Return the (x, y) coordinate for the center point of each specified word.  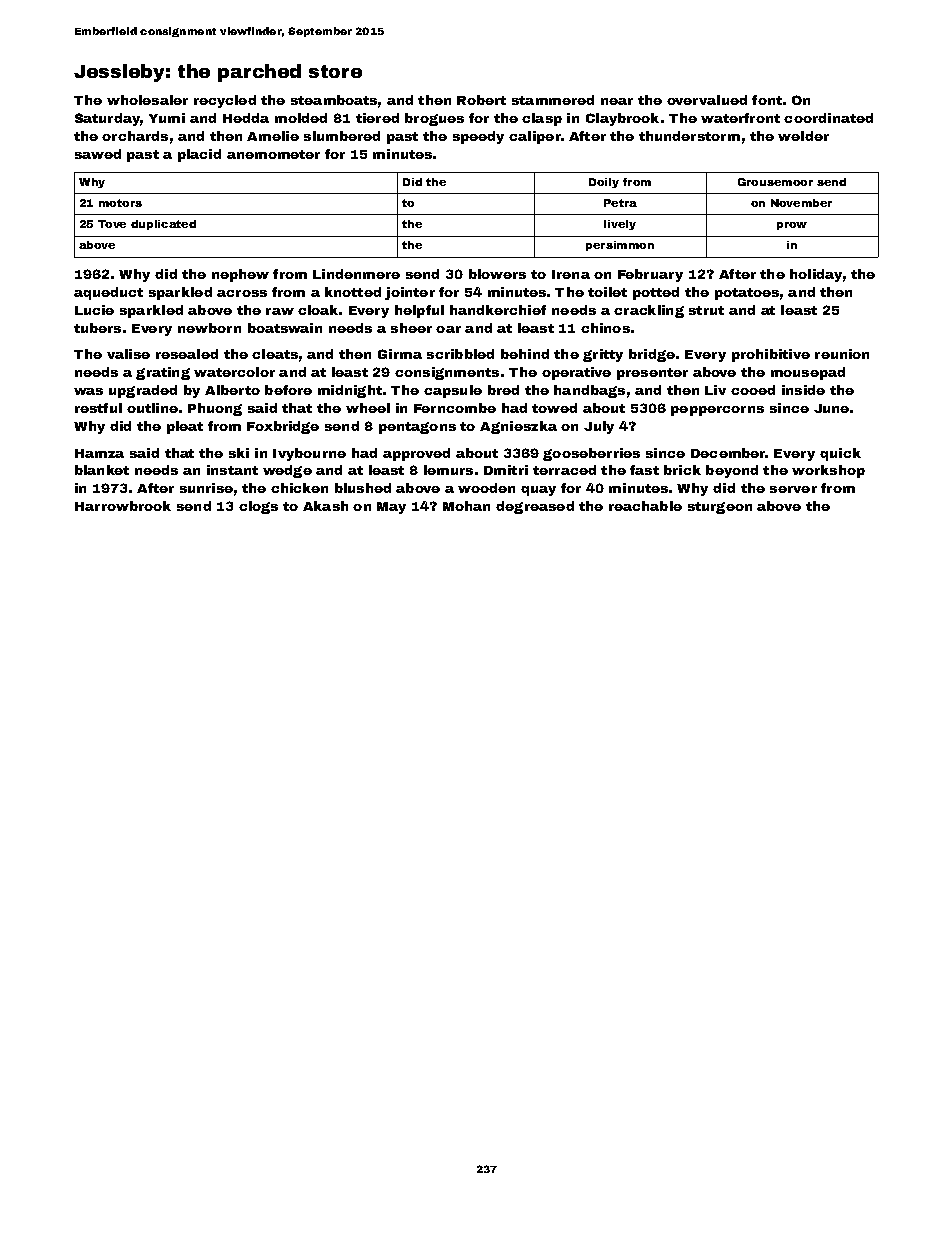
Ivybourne (309, 454)
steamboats (334, 100)
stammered (553, 100)
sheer (411, 328)
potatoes (747, 294)
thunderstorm (689, 136)
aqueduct (108, 293)
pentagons (417, 428)
